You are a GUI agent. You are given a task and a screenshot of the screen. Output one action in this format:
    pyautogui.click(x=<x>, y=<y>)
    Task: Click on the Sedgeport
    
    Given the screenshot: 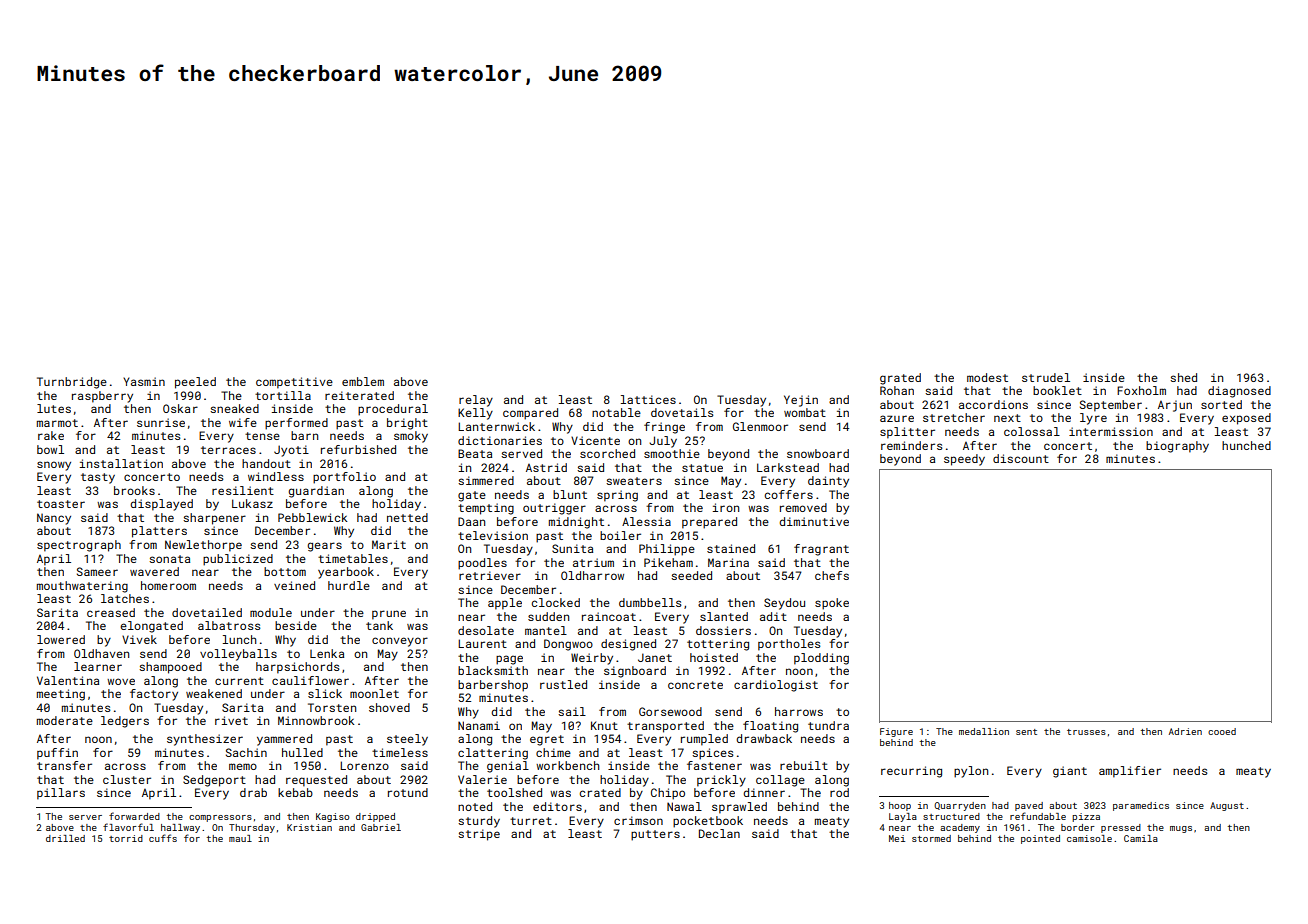 What is the action you would take?
    pyautogui.click(x=214, y=781)
